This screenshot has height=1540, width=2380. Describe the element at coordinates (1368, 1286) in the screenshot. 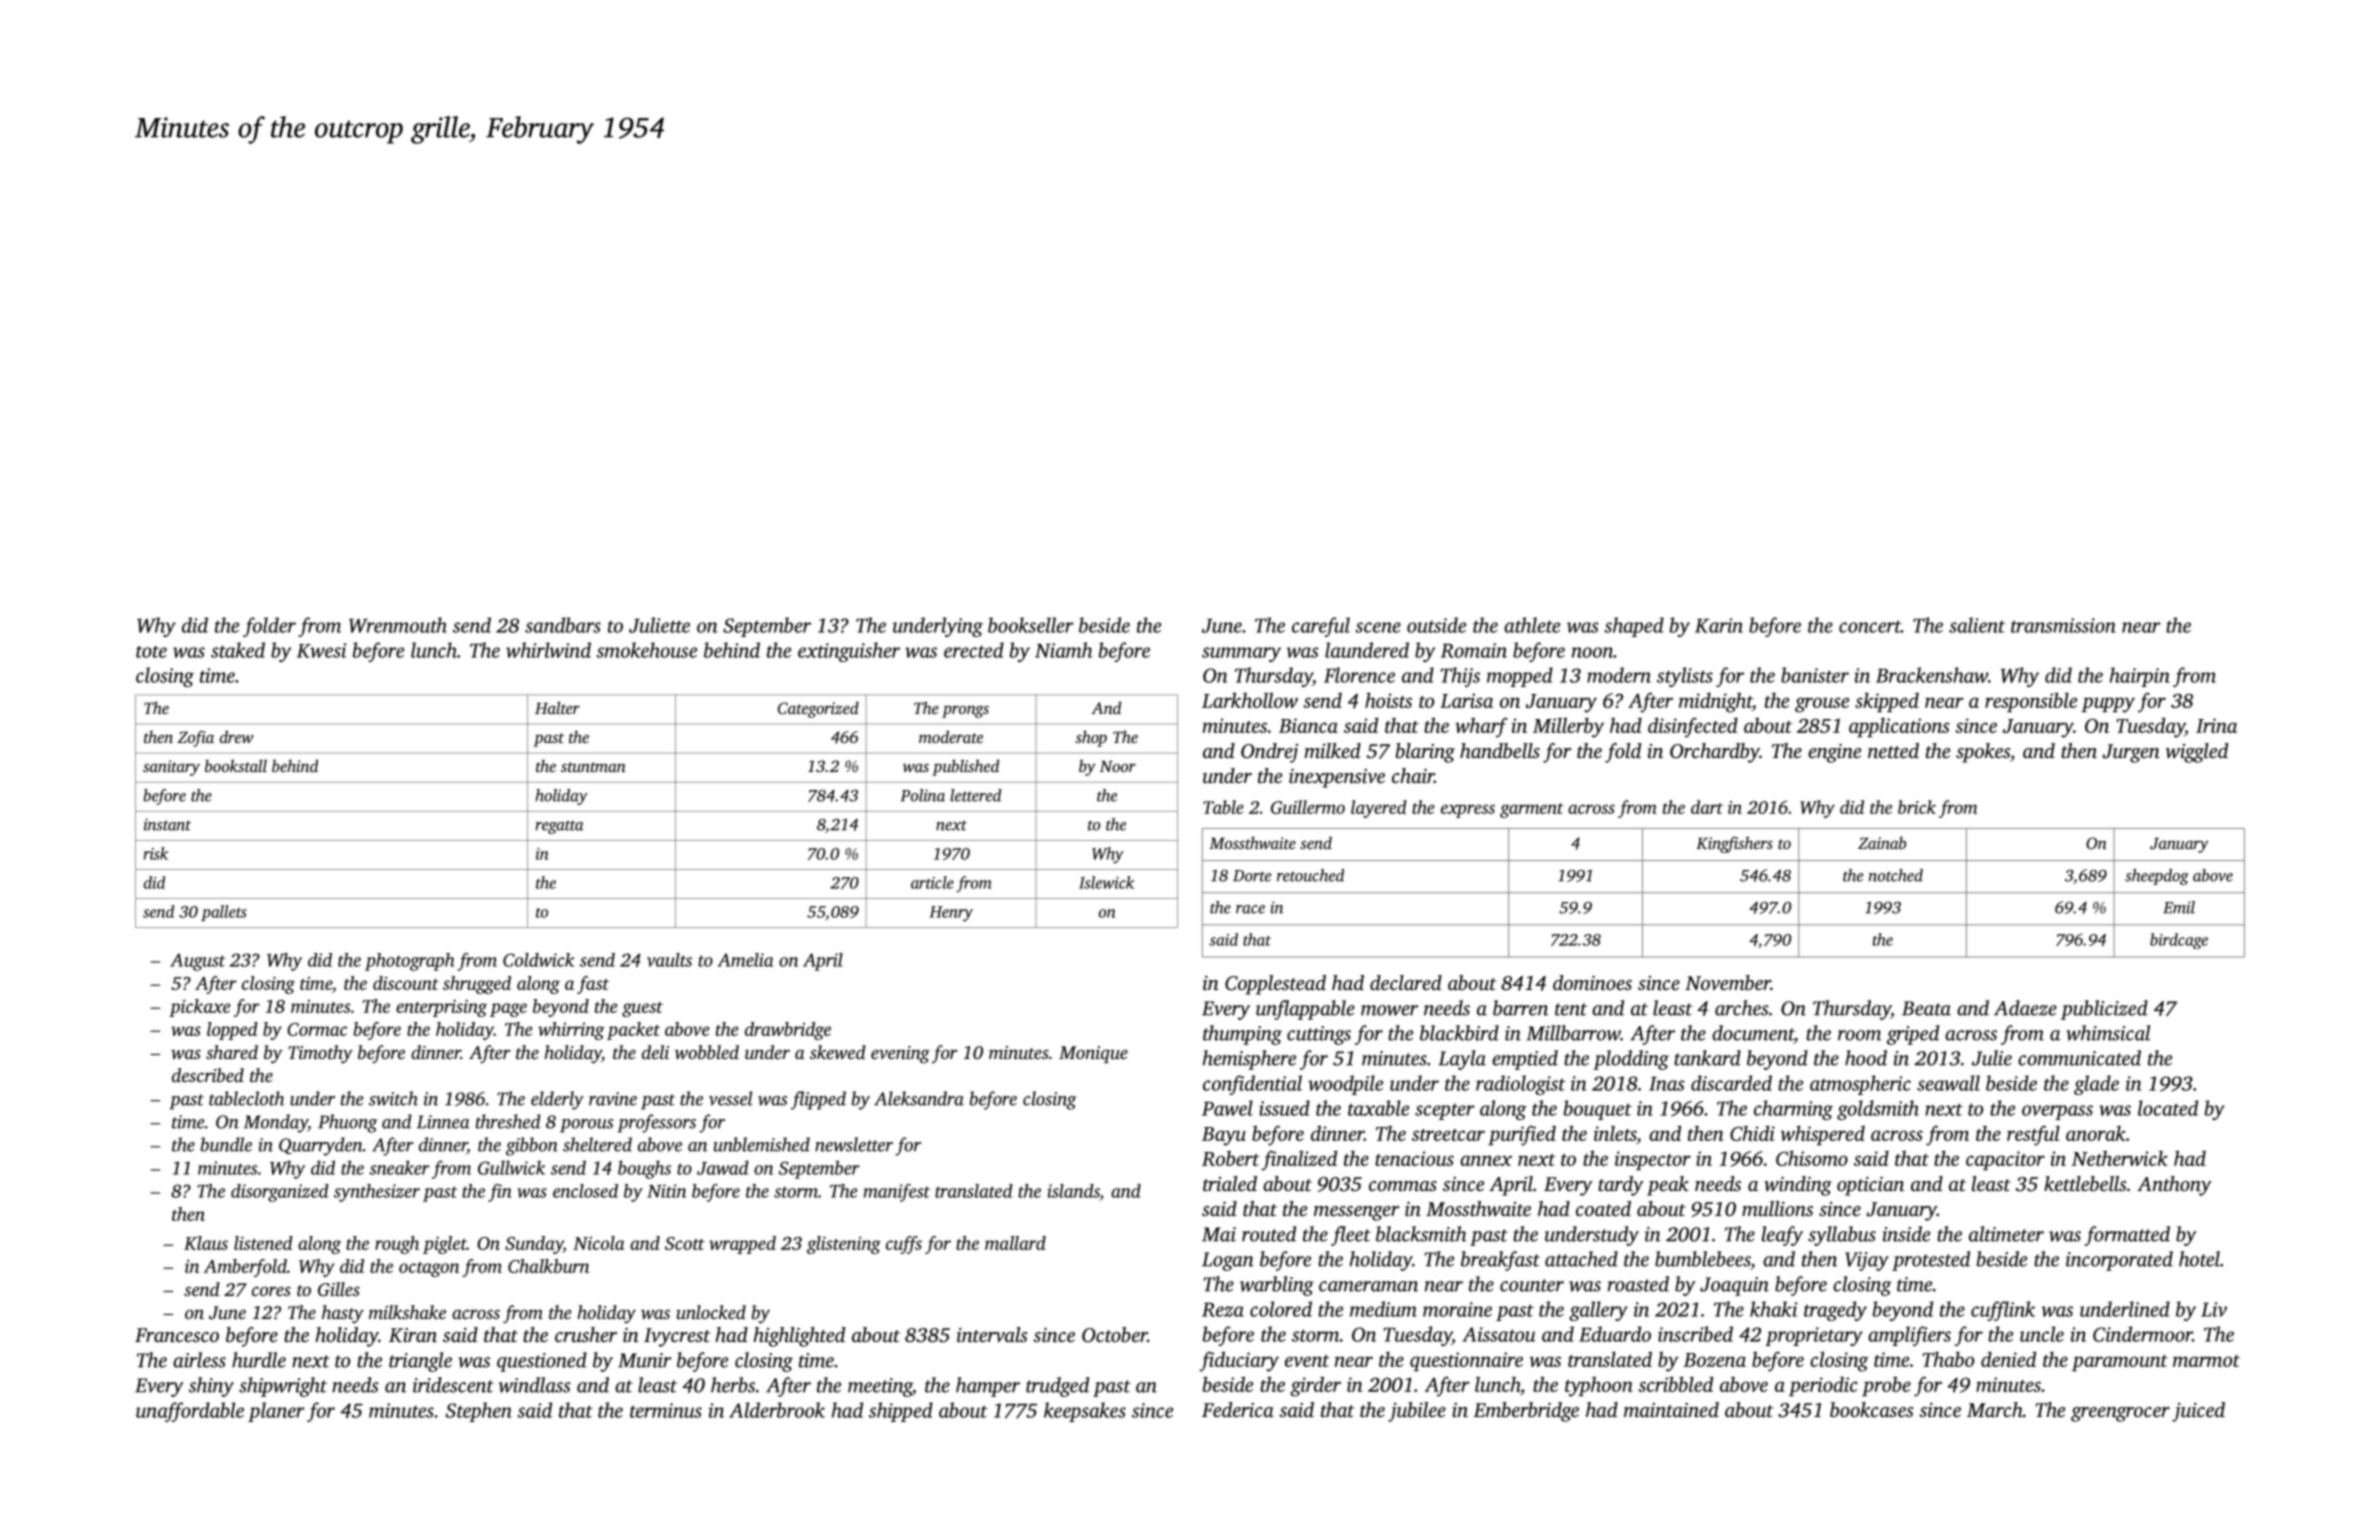

I see `cameraman` at that location.
